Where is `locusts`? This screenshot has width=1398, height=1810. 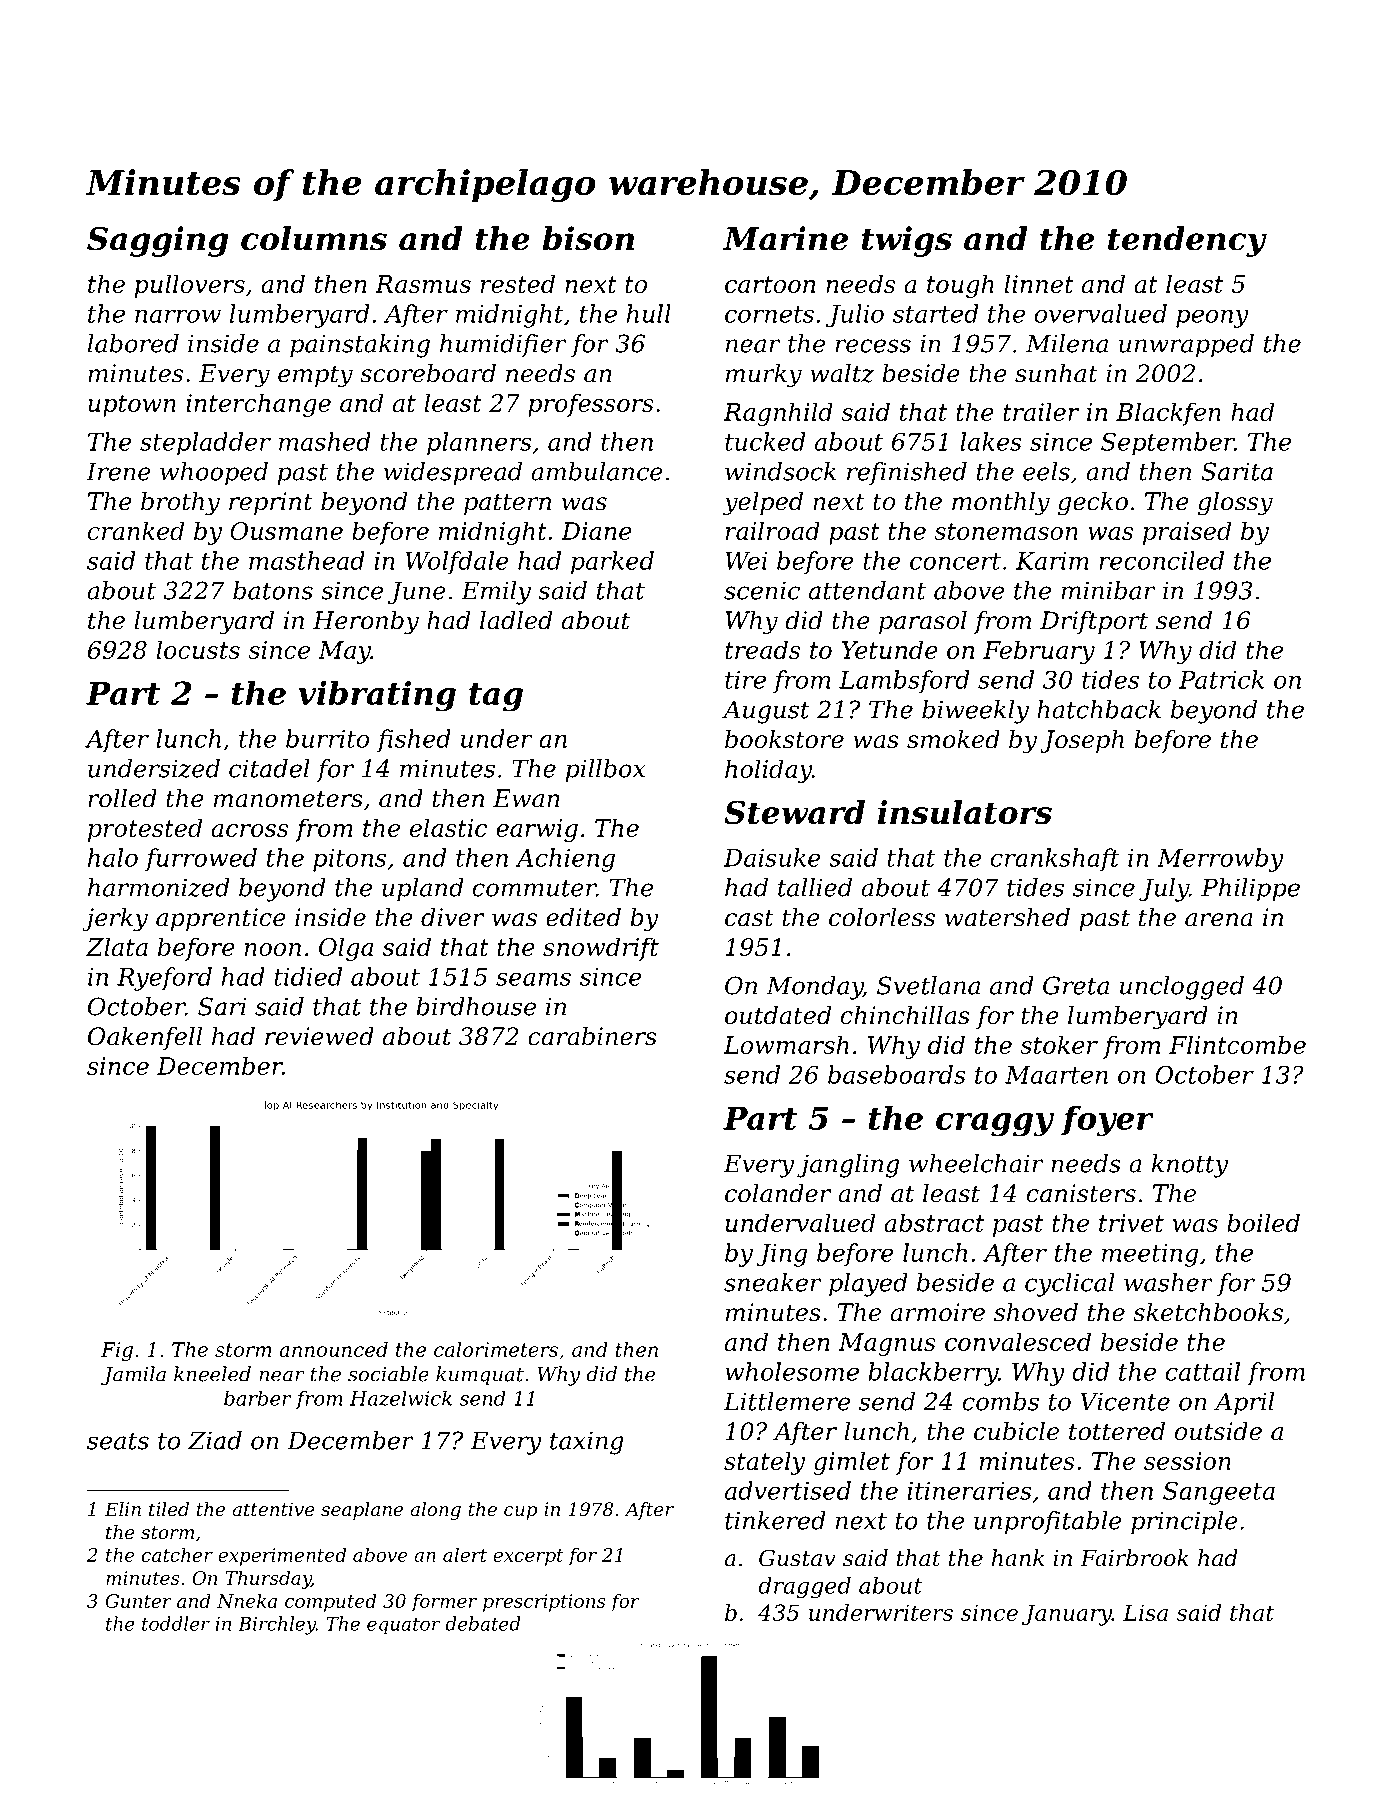 locusts is located at coordinates (198, 649).
